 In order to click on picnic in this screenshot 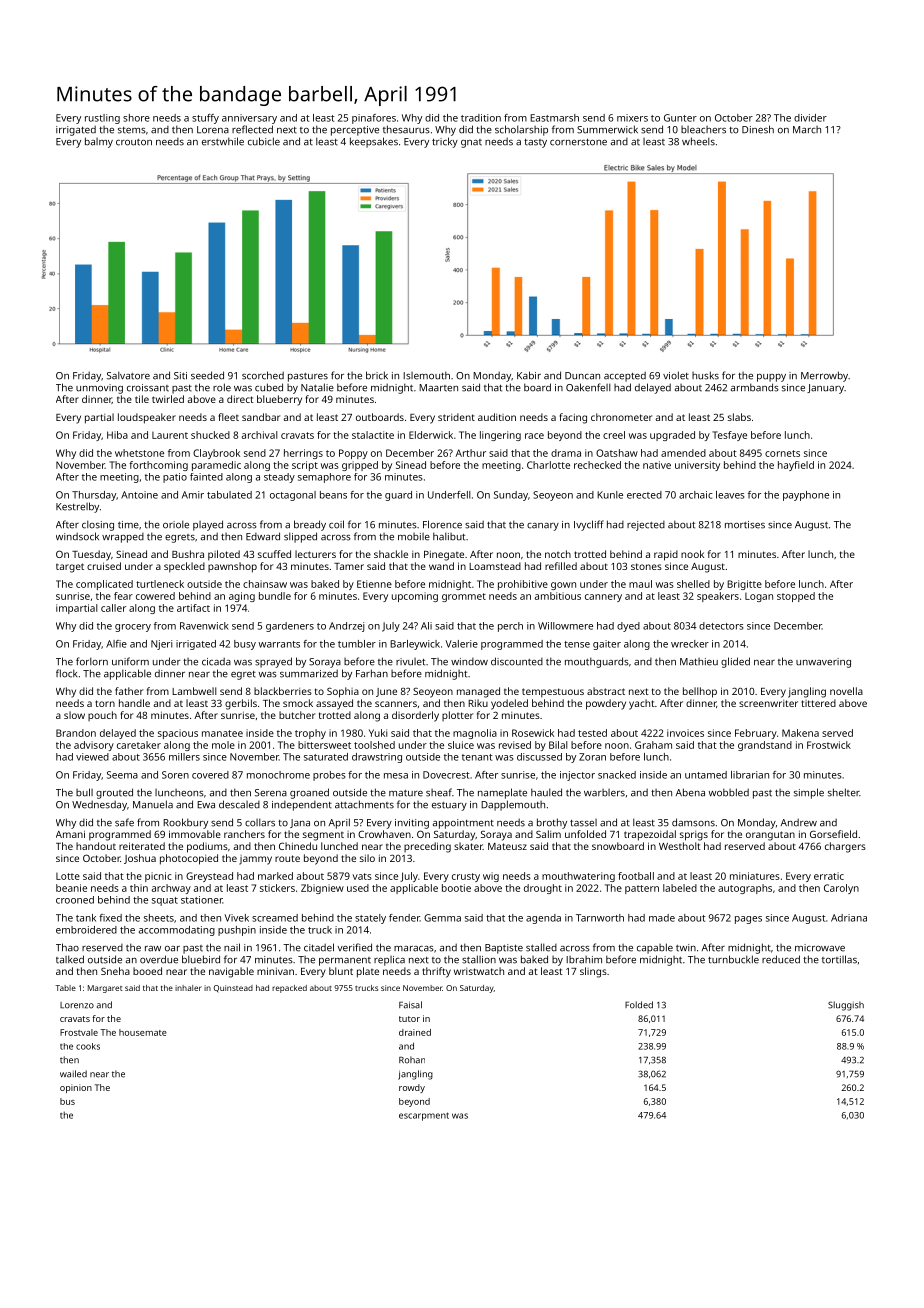, I will do `click(158, 877)`.
